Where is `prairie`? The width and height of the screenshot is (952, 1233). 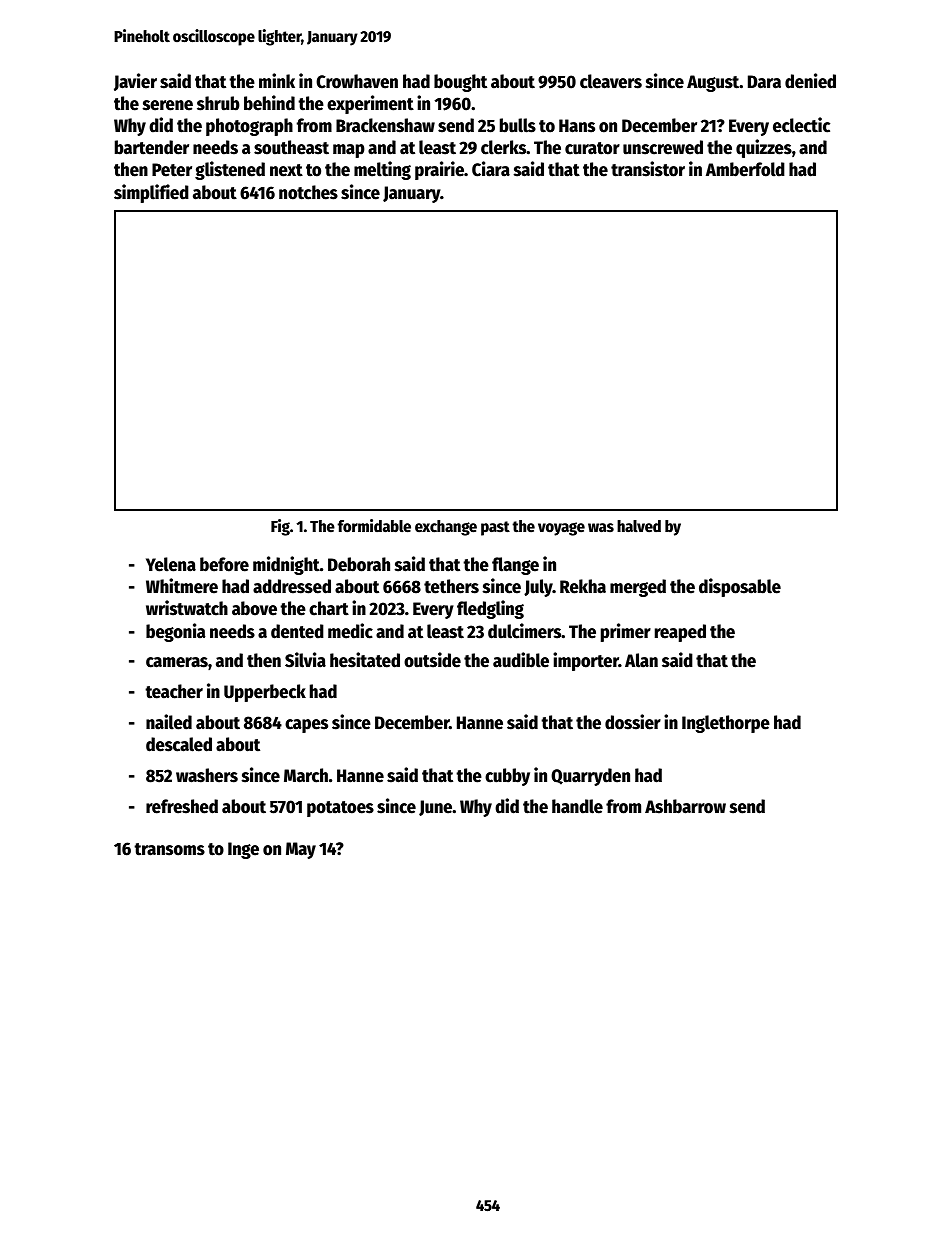 prairie is located at coordinates (439, 170).
